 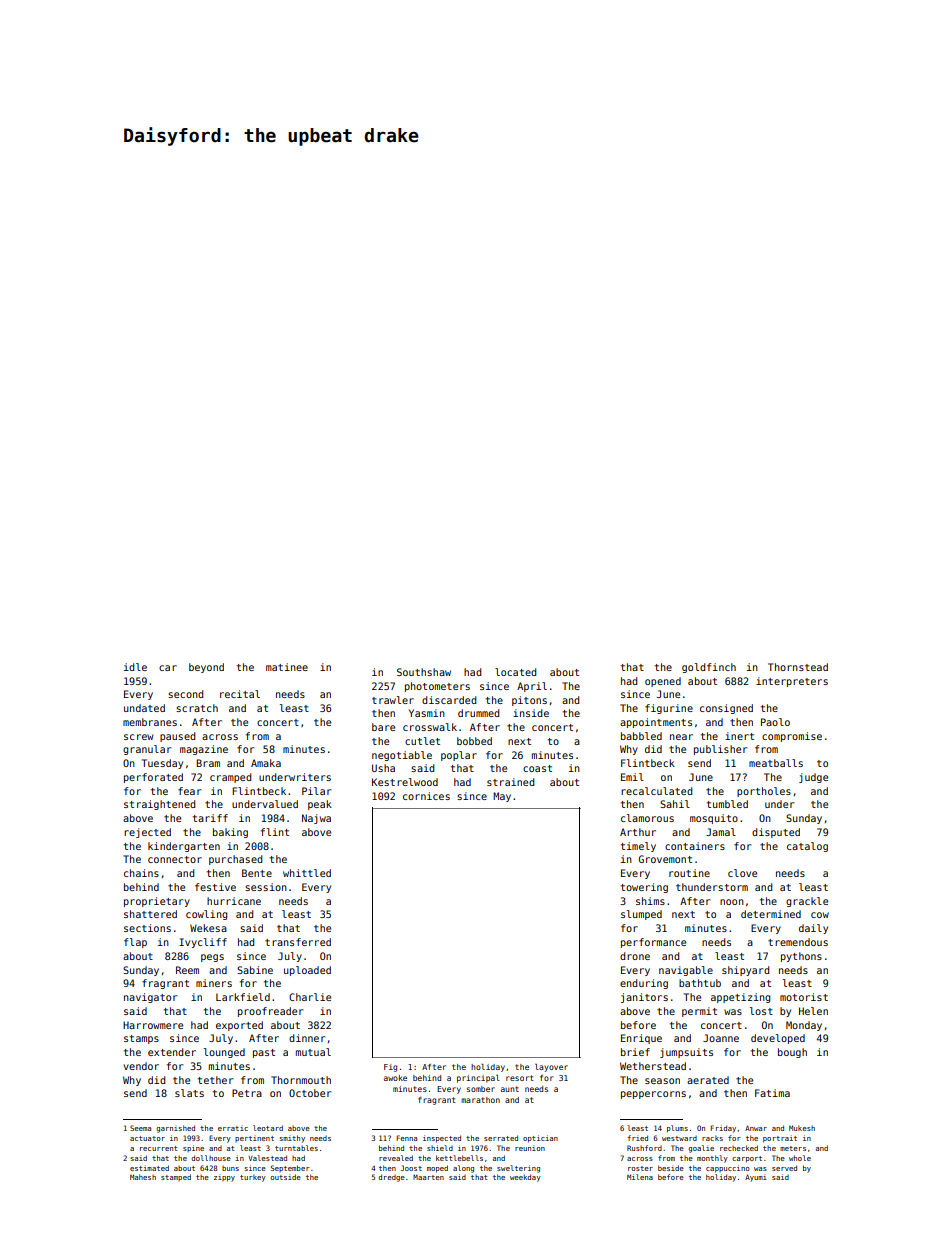 What do you see at coordinates (807, 902) in the screenshot?
I see `grackle` at bounding box center [807, 902].
